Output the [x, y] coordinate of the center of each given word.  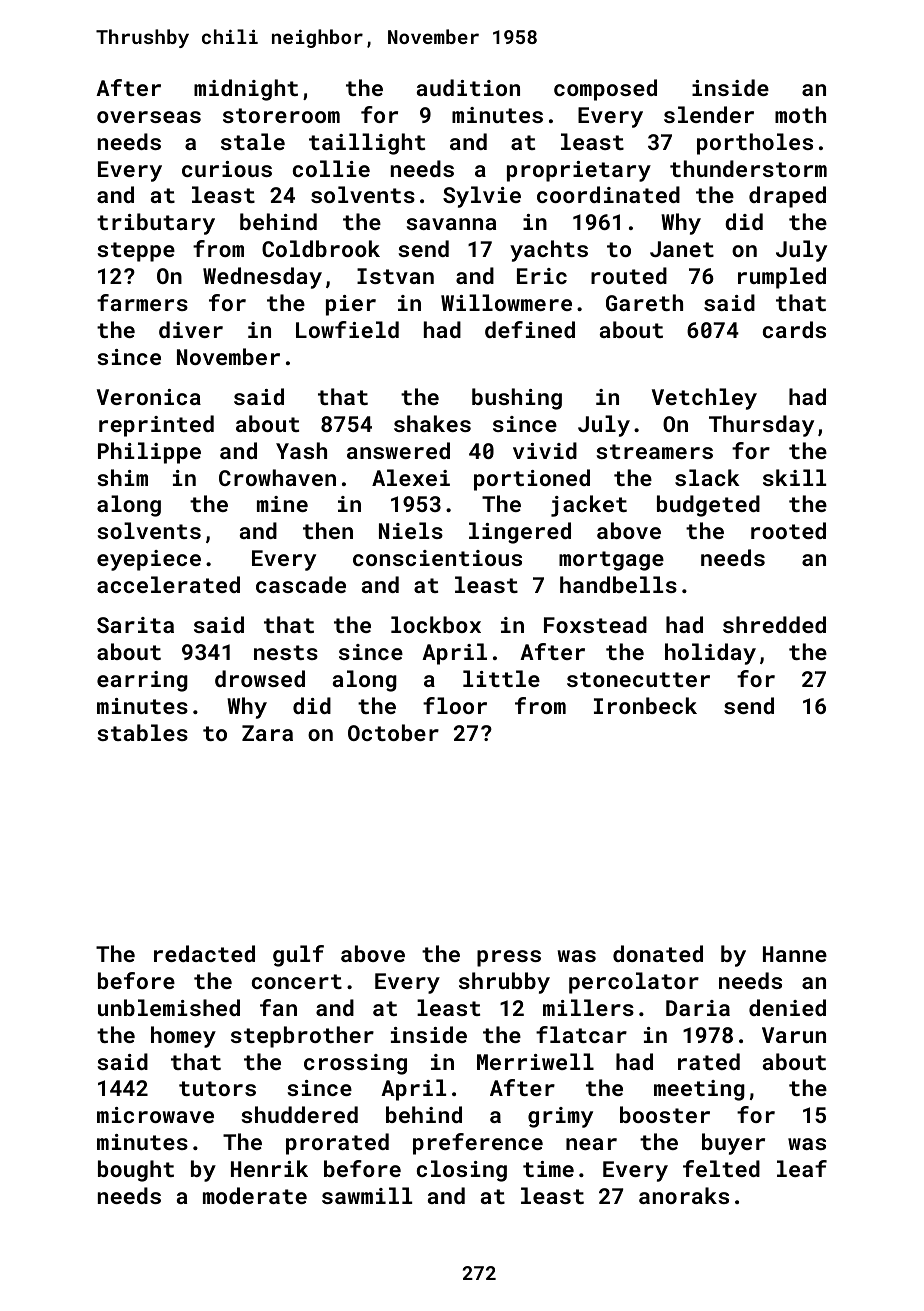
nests [286, 652]
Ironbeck [645, 705]
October [393, 732]
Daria [698, 1008]
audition [468, 87]
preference [478, 1144]
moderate [255, 1195]
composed [605, 90]
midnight [246, 90]
